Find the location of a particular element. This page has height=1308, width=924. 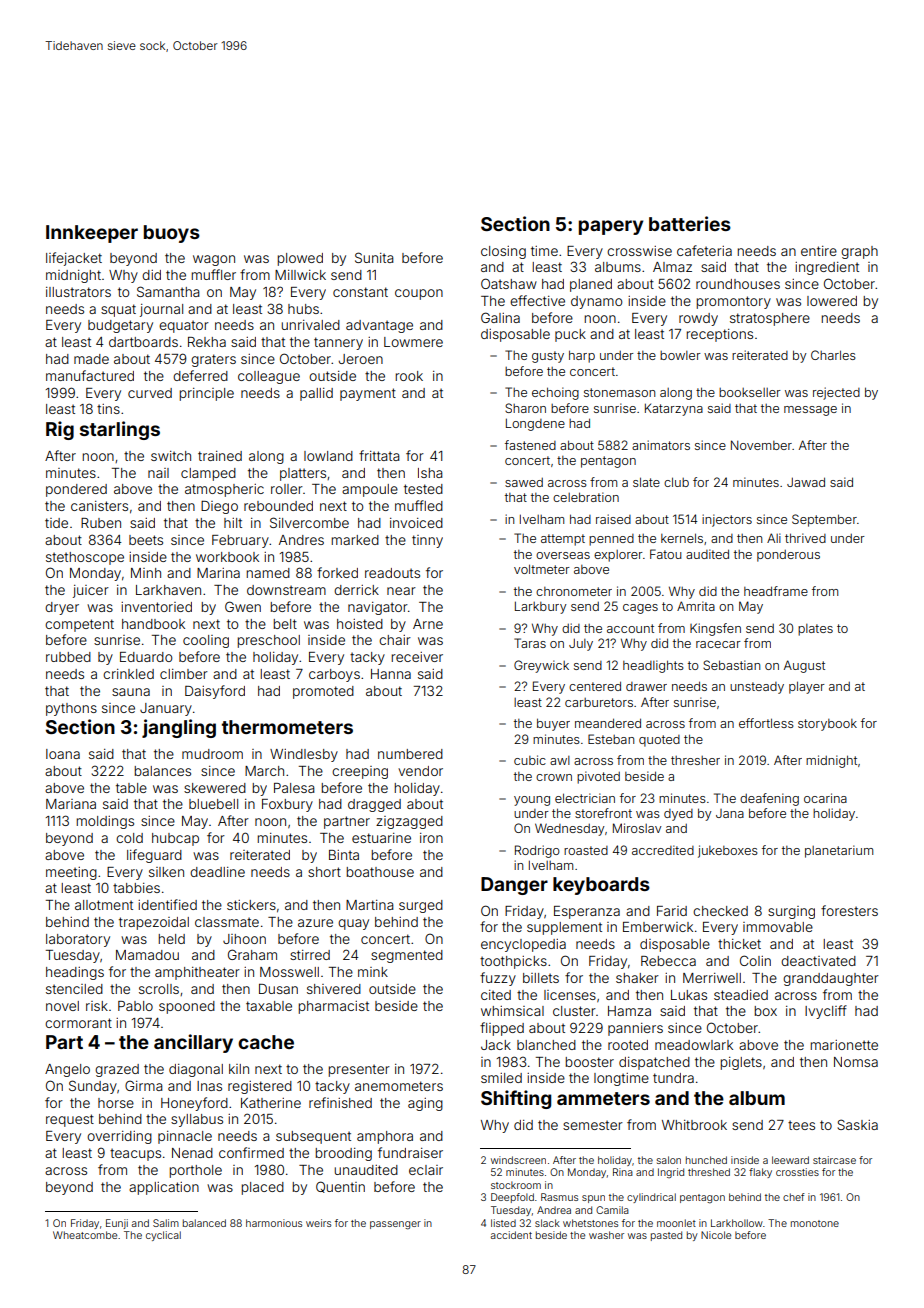

Katarzyna is located at coordinates (674, 409).
